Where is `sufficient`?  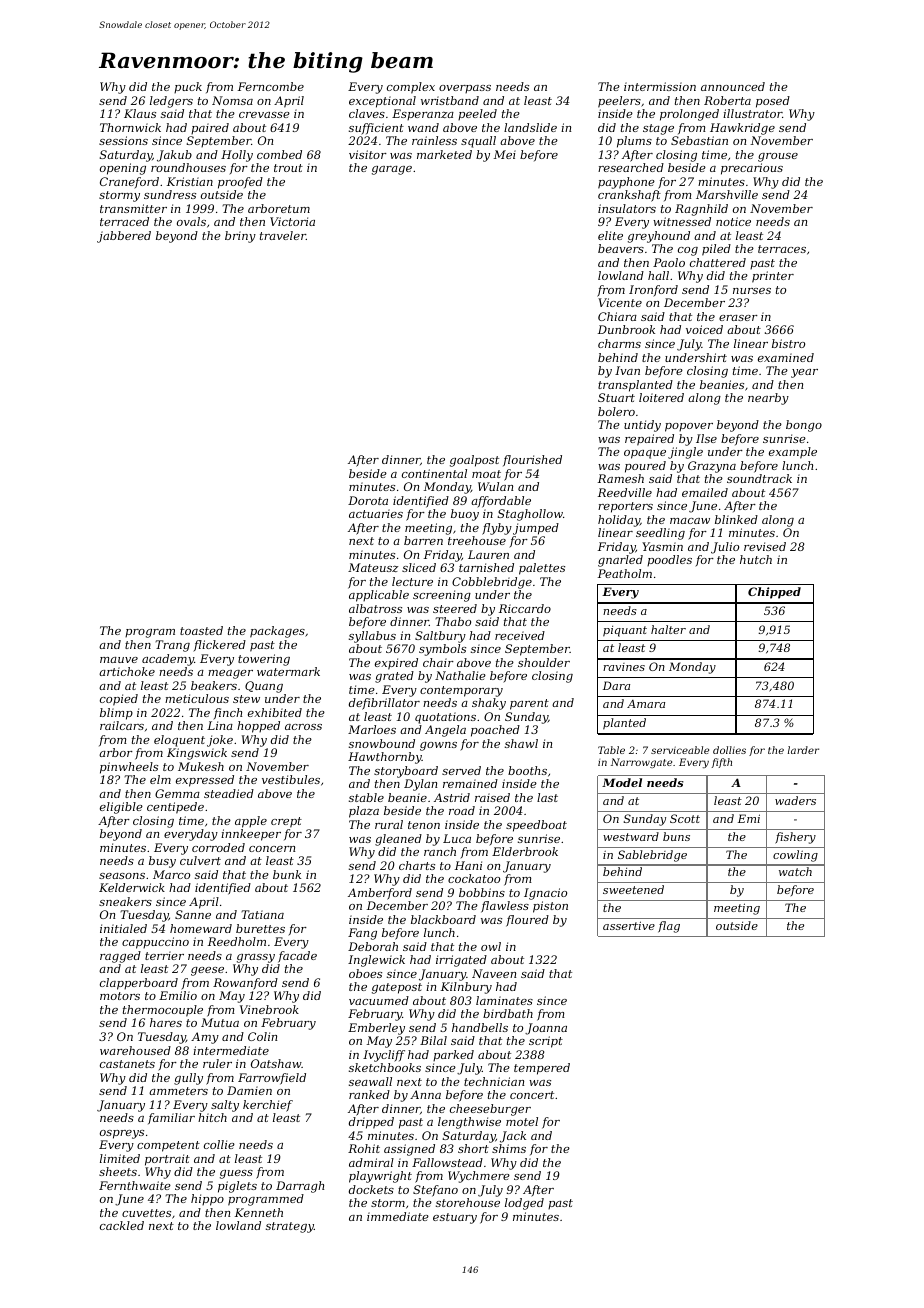 sufficient is located at coordinates (376, 129).
